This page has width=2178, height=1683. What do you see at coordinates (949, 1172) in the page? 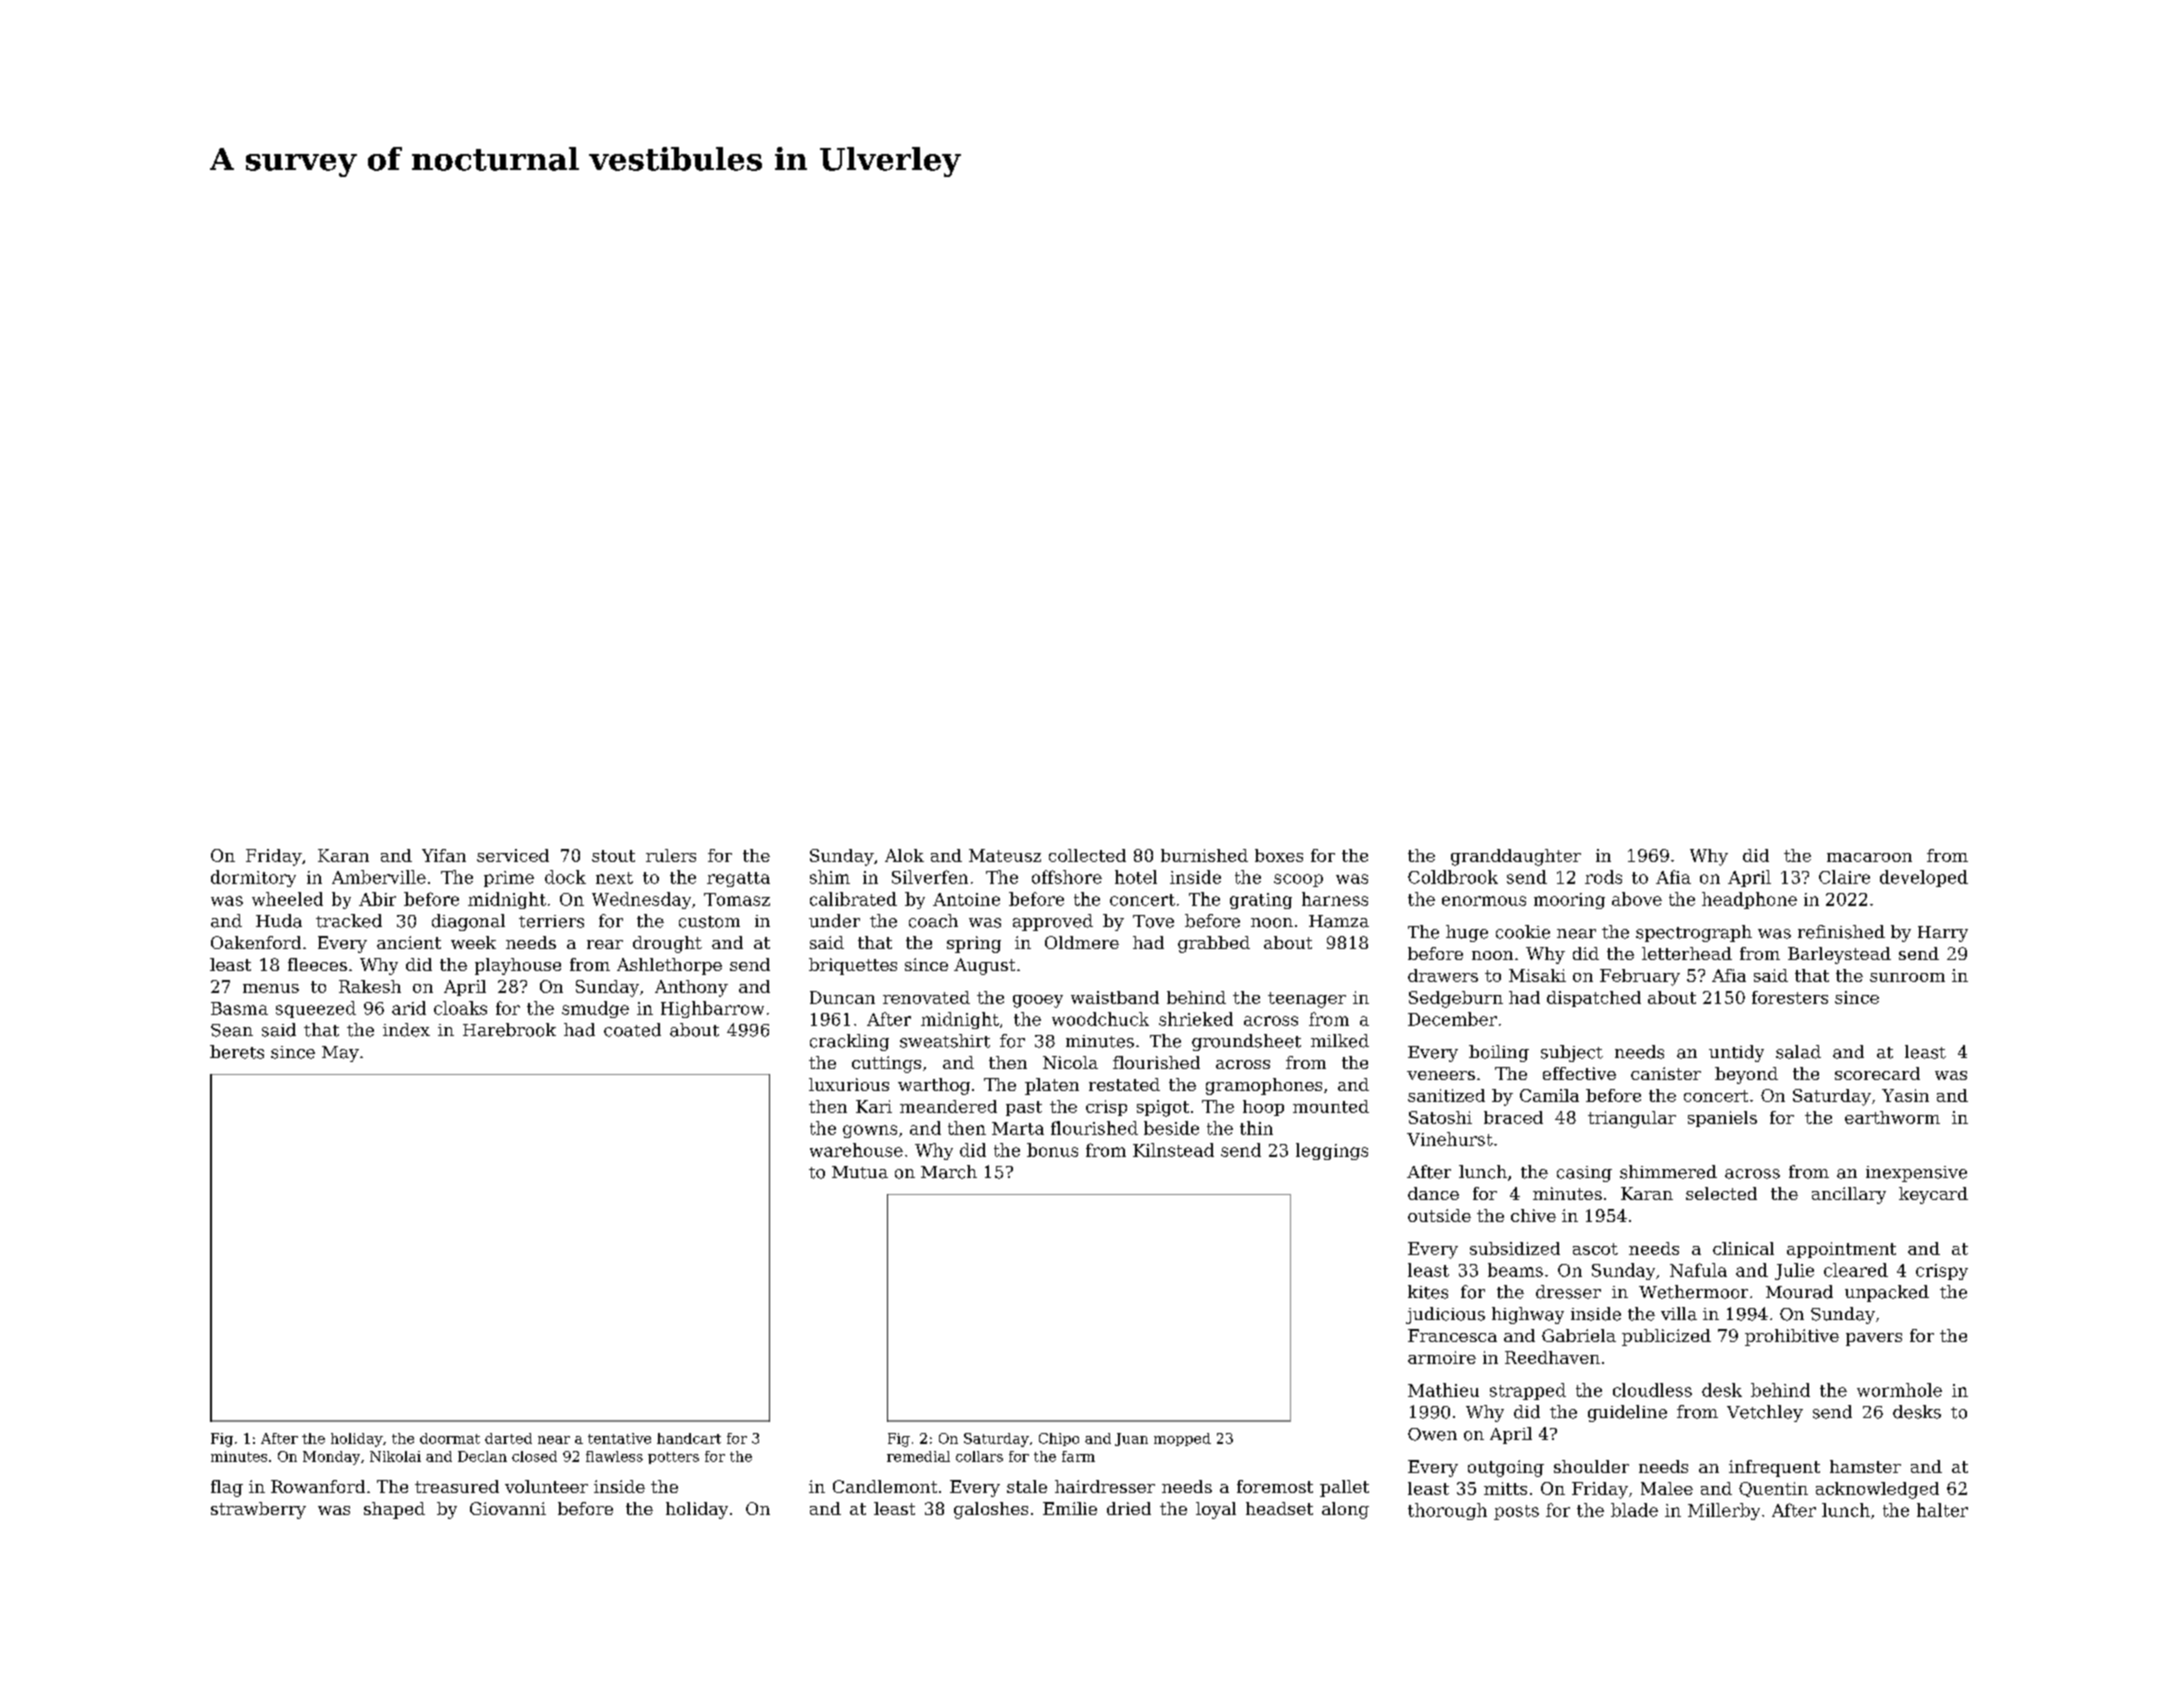
I see `March` at bounding box center [949, 1172].
